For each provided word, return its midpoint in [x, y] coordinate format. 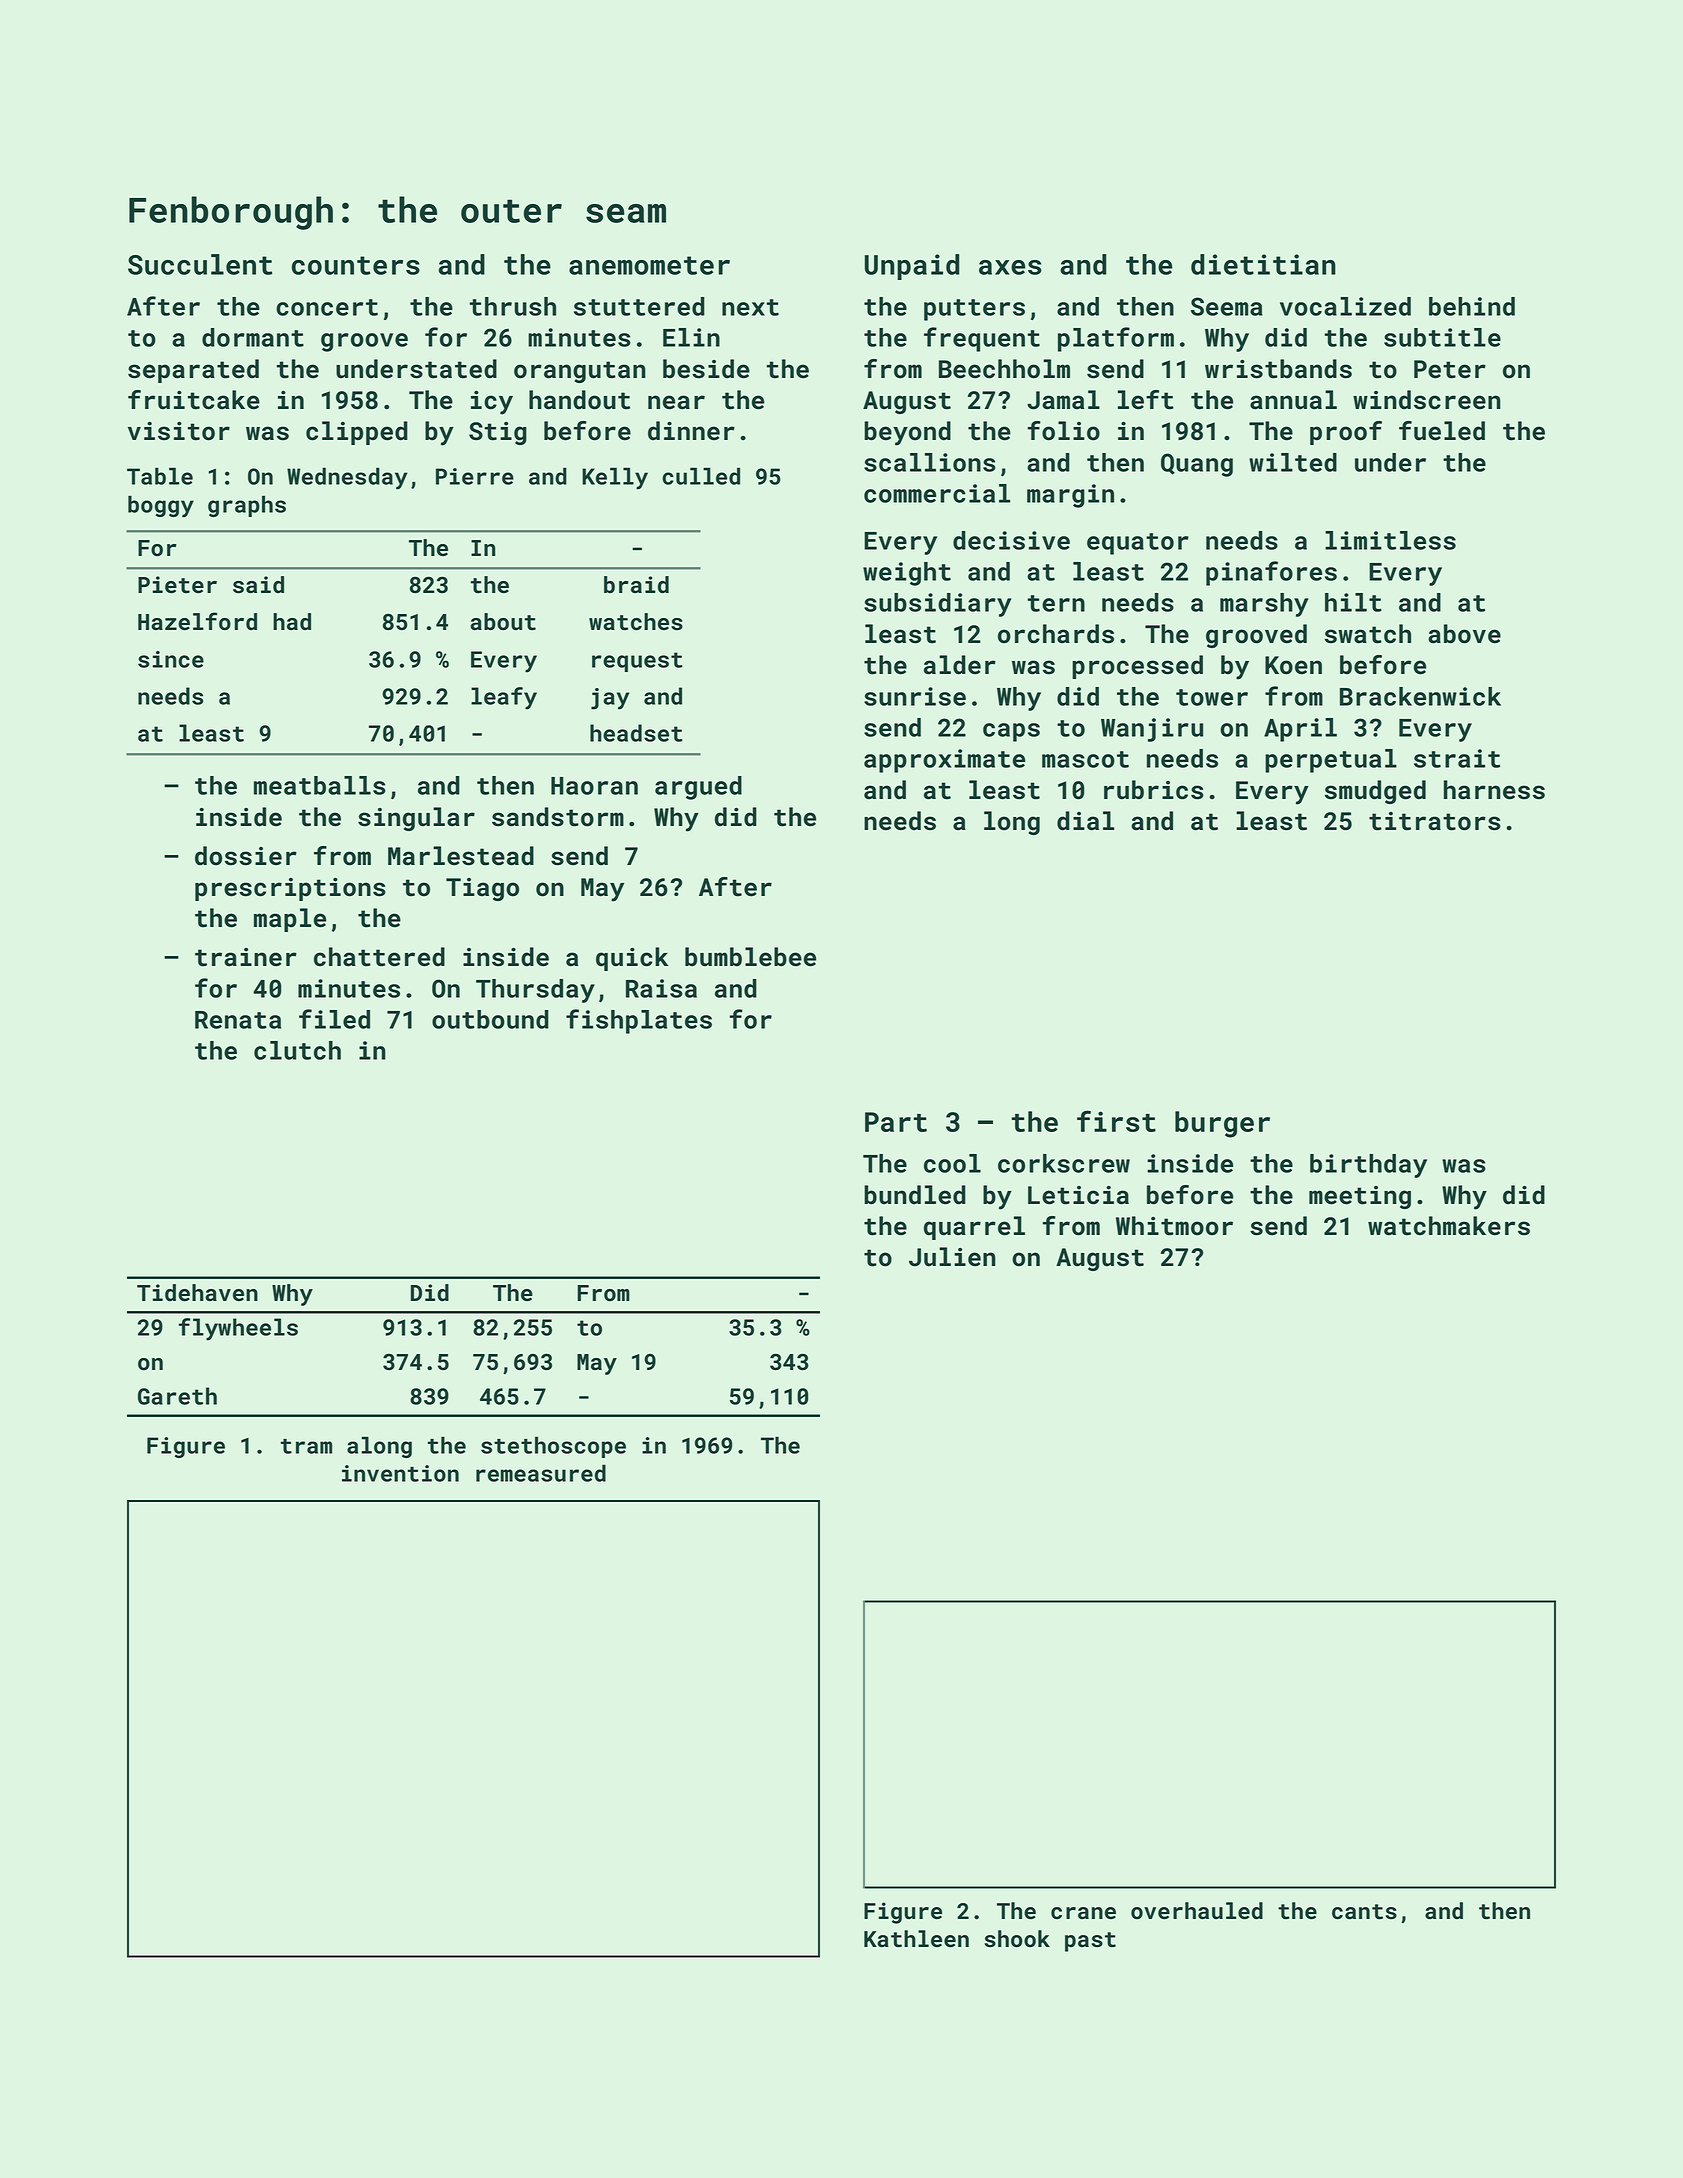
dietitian [1263, 264]
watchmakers [1449, 1226]
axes [1010, 267]
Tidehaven [197, 1293]
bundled [915, 1195]
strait [1457, 758]
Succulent [200, 264]
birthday [1368, 1166]
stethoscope [553, 1447]
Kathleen [916, 1939]
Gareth [177, 1396]
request [637, 662]
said [258, 585]
